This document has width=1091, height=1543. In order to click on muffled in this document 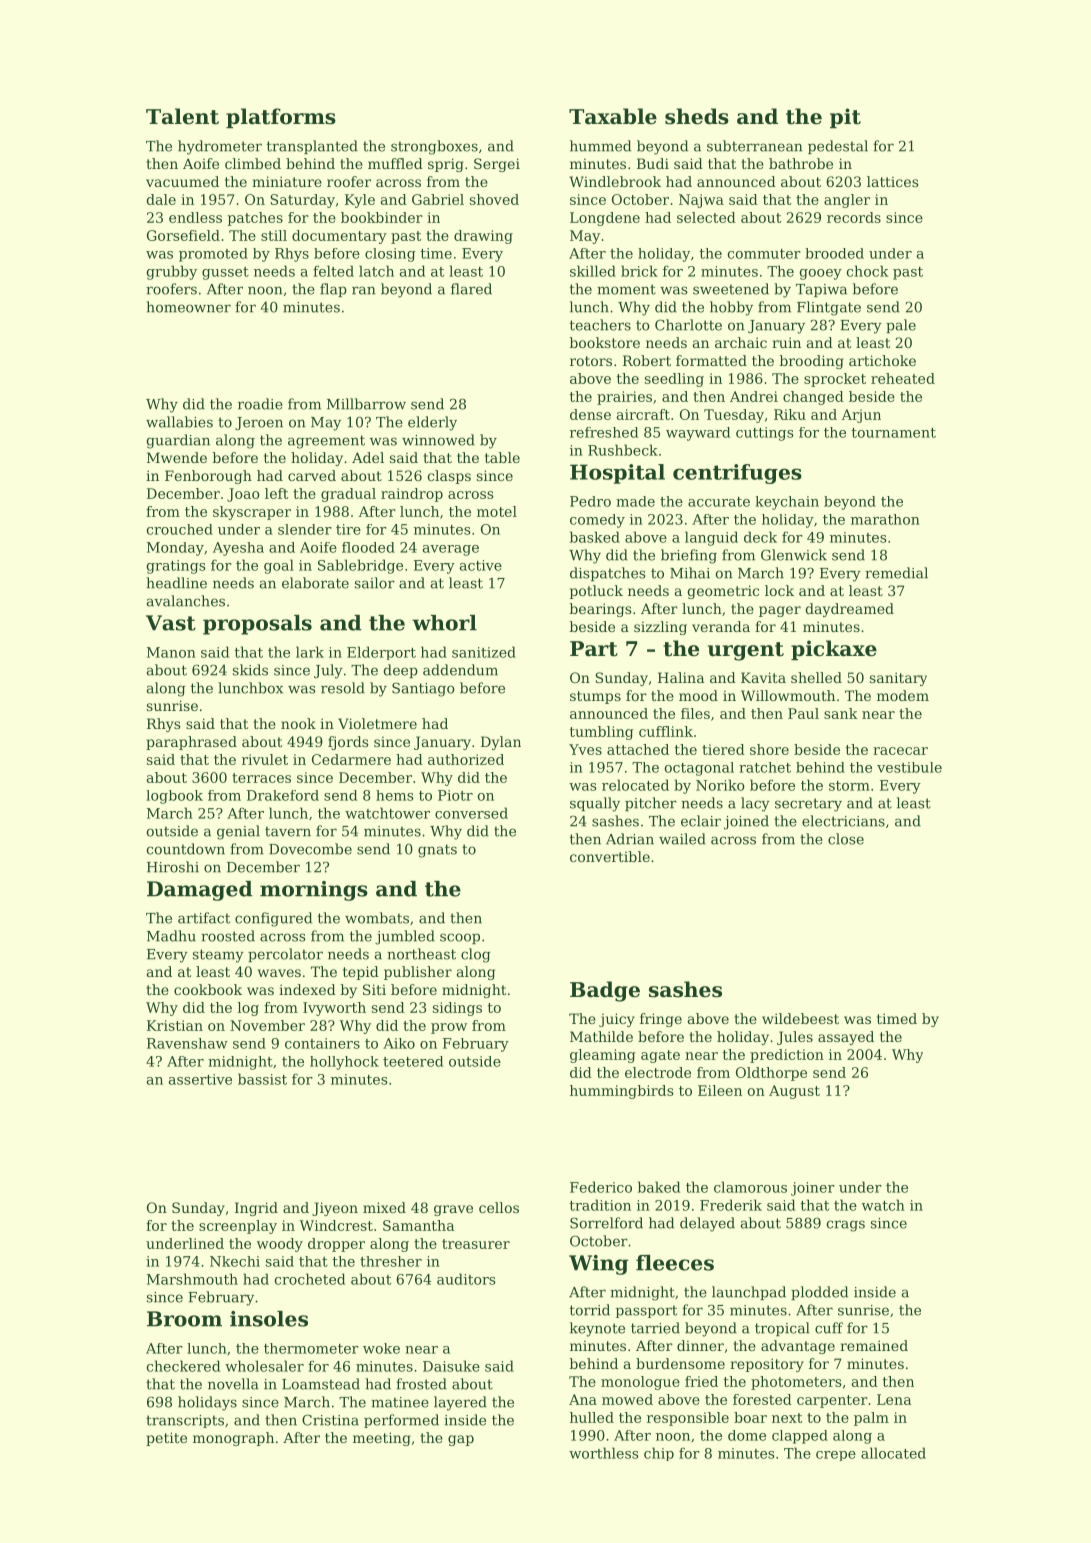, I will do `click(395, 163)`.
